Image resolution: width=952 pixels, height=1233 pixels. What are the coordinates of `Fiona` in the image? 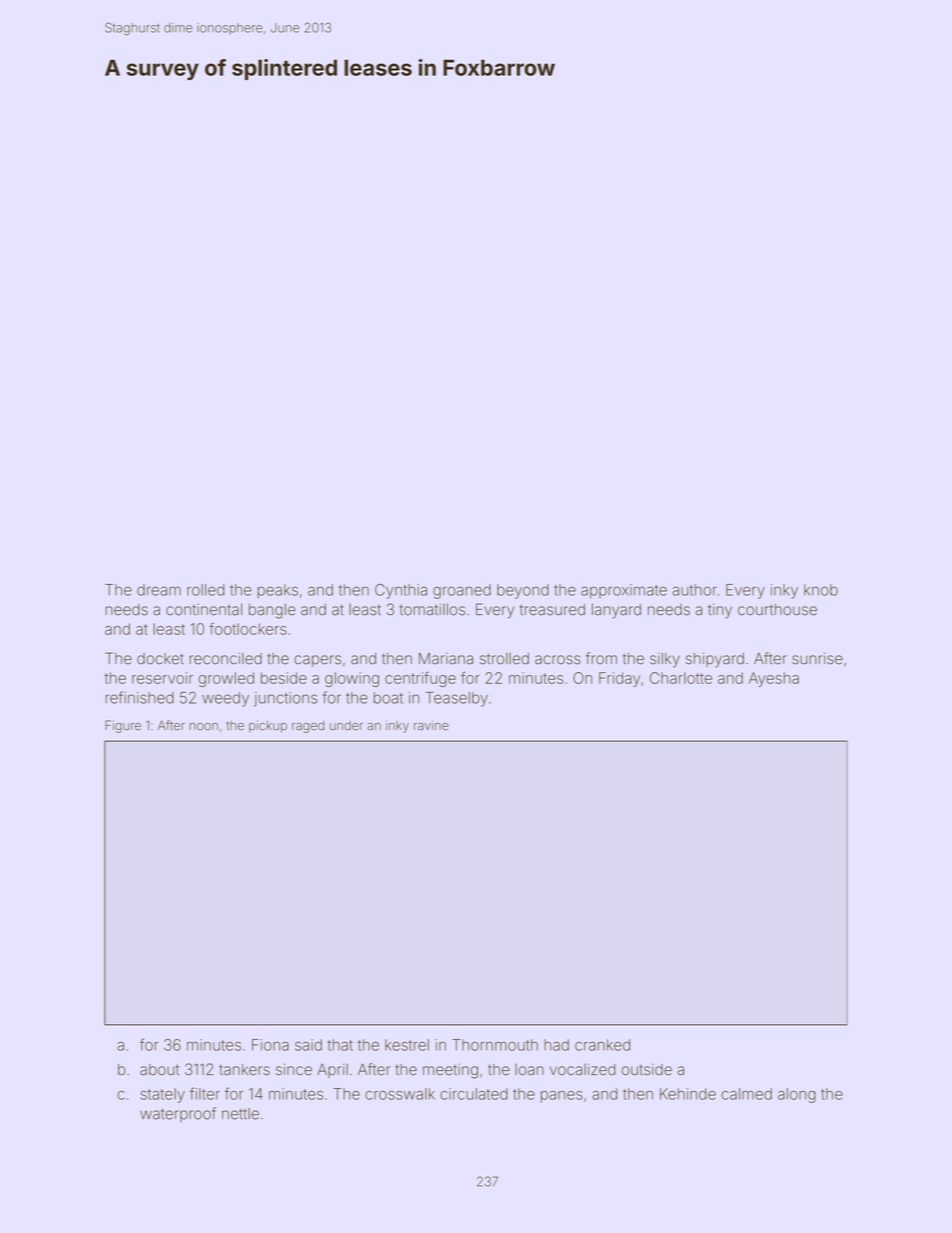 It's located at (270, 1045).
